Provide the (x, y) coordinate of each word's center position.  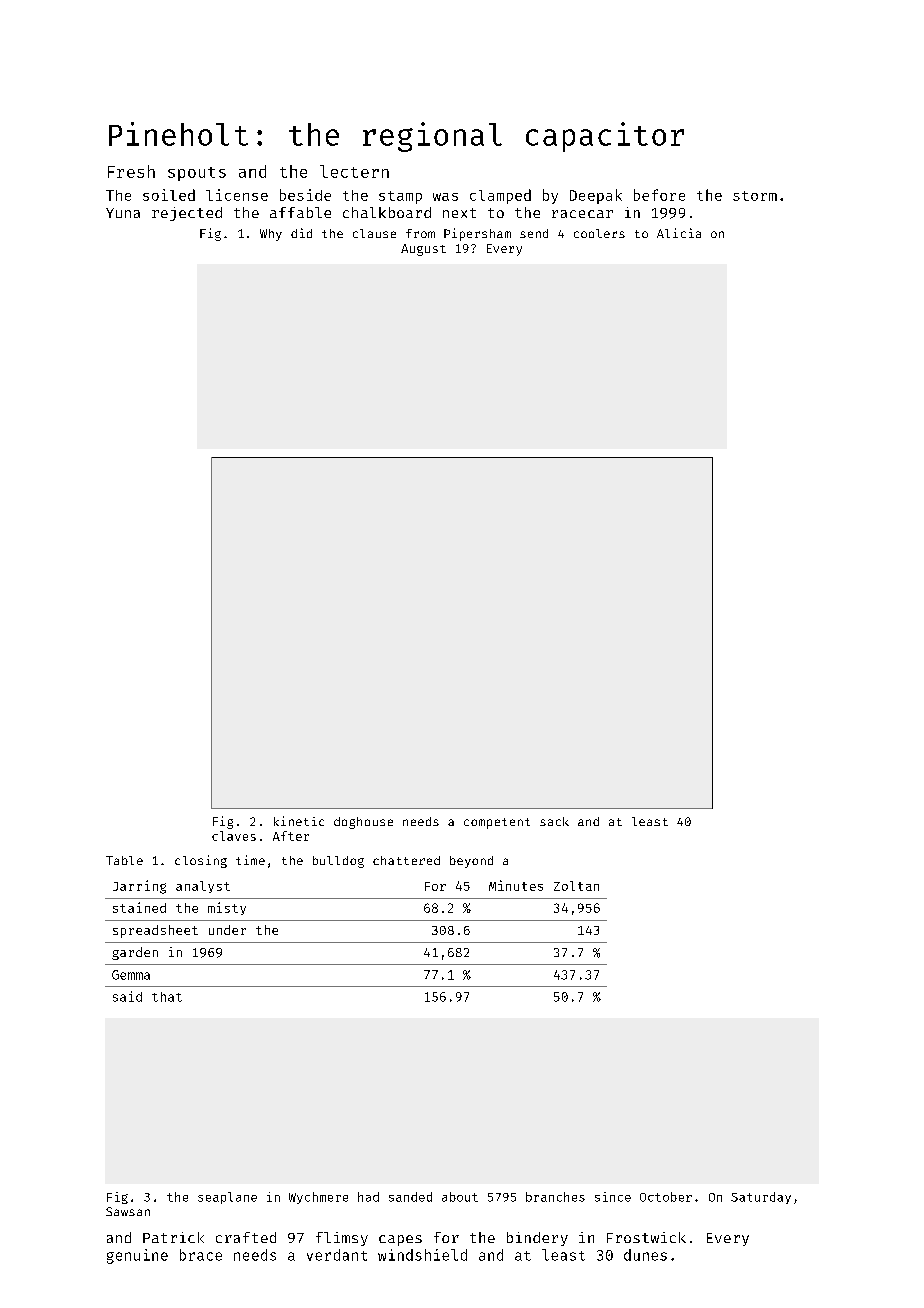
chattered (406, 860)
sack (554, 821)
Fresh (131, 171)
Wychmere (318, 1198)
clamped (500, 196)
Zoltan (576, 886)
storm (755, 196)
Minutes (516, 885)
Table (124, 860)
